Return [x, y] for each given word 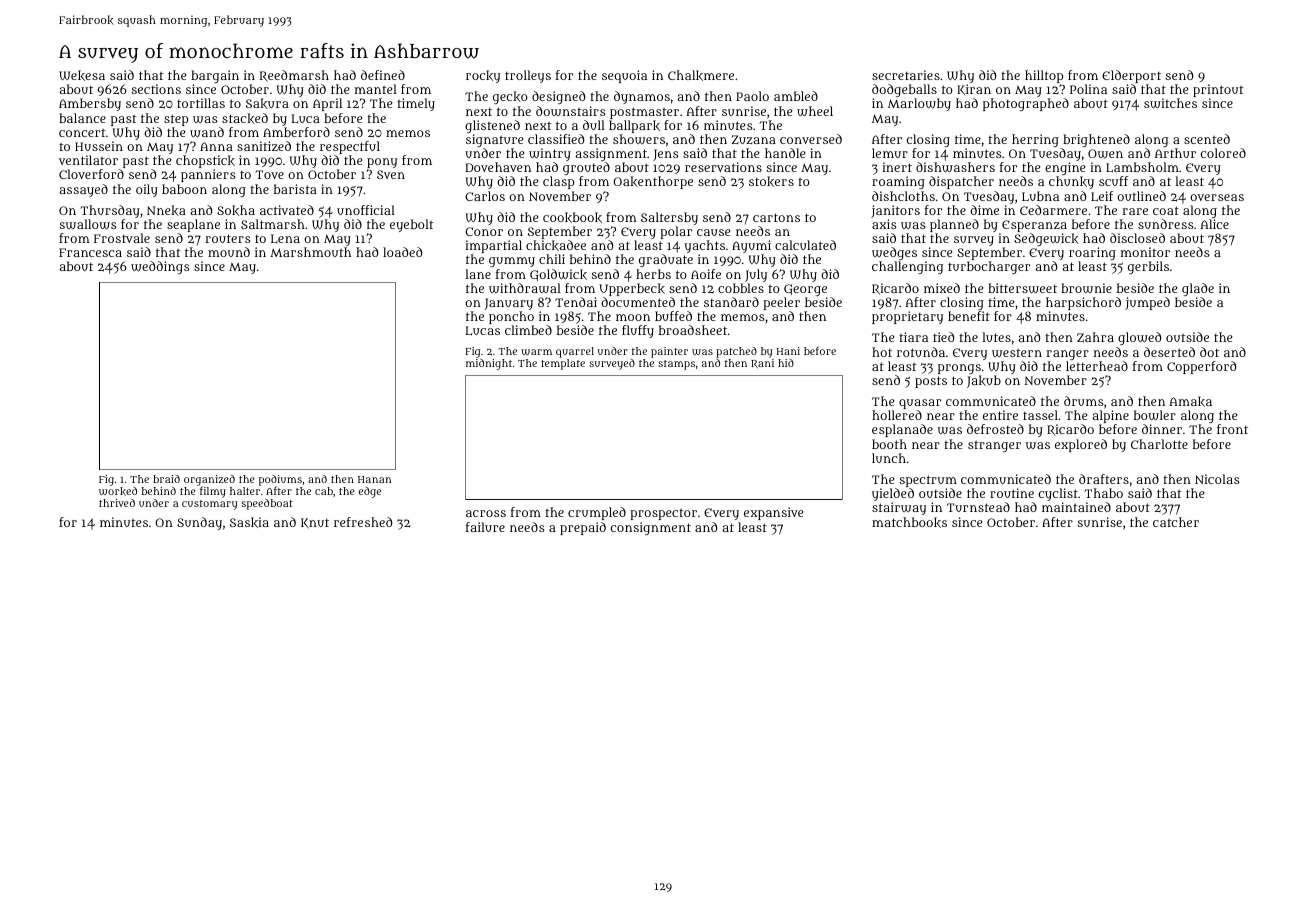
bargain [215, 76]
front [1232, 429]
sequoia [624, 76]
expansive [774, 513]
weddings [160, 267]
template [563, 364]
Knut [315, 523]
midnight [489, 364]
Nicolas [1217, 479]
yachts [705, 247]
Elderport [1131, 76]
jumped [1147, 303]
